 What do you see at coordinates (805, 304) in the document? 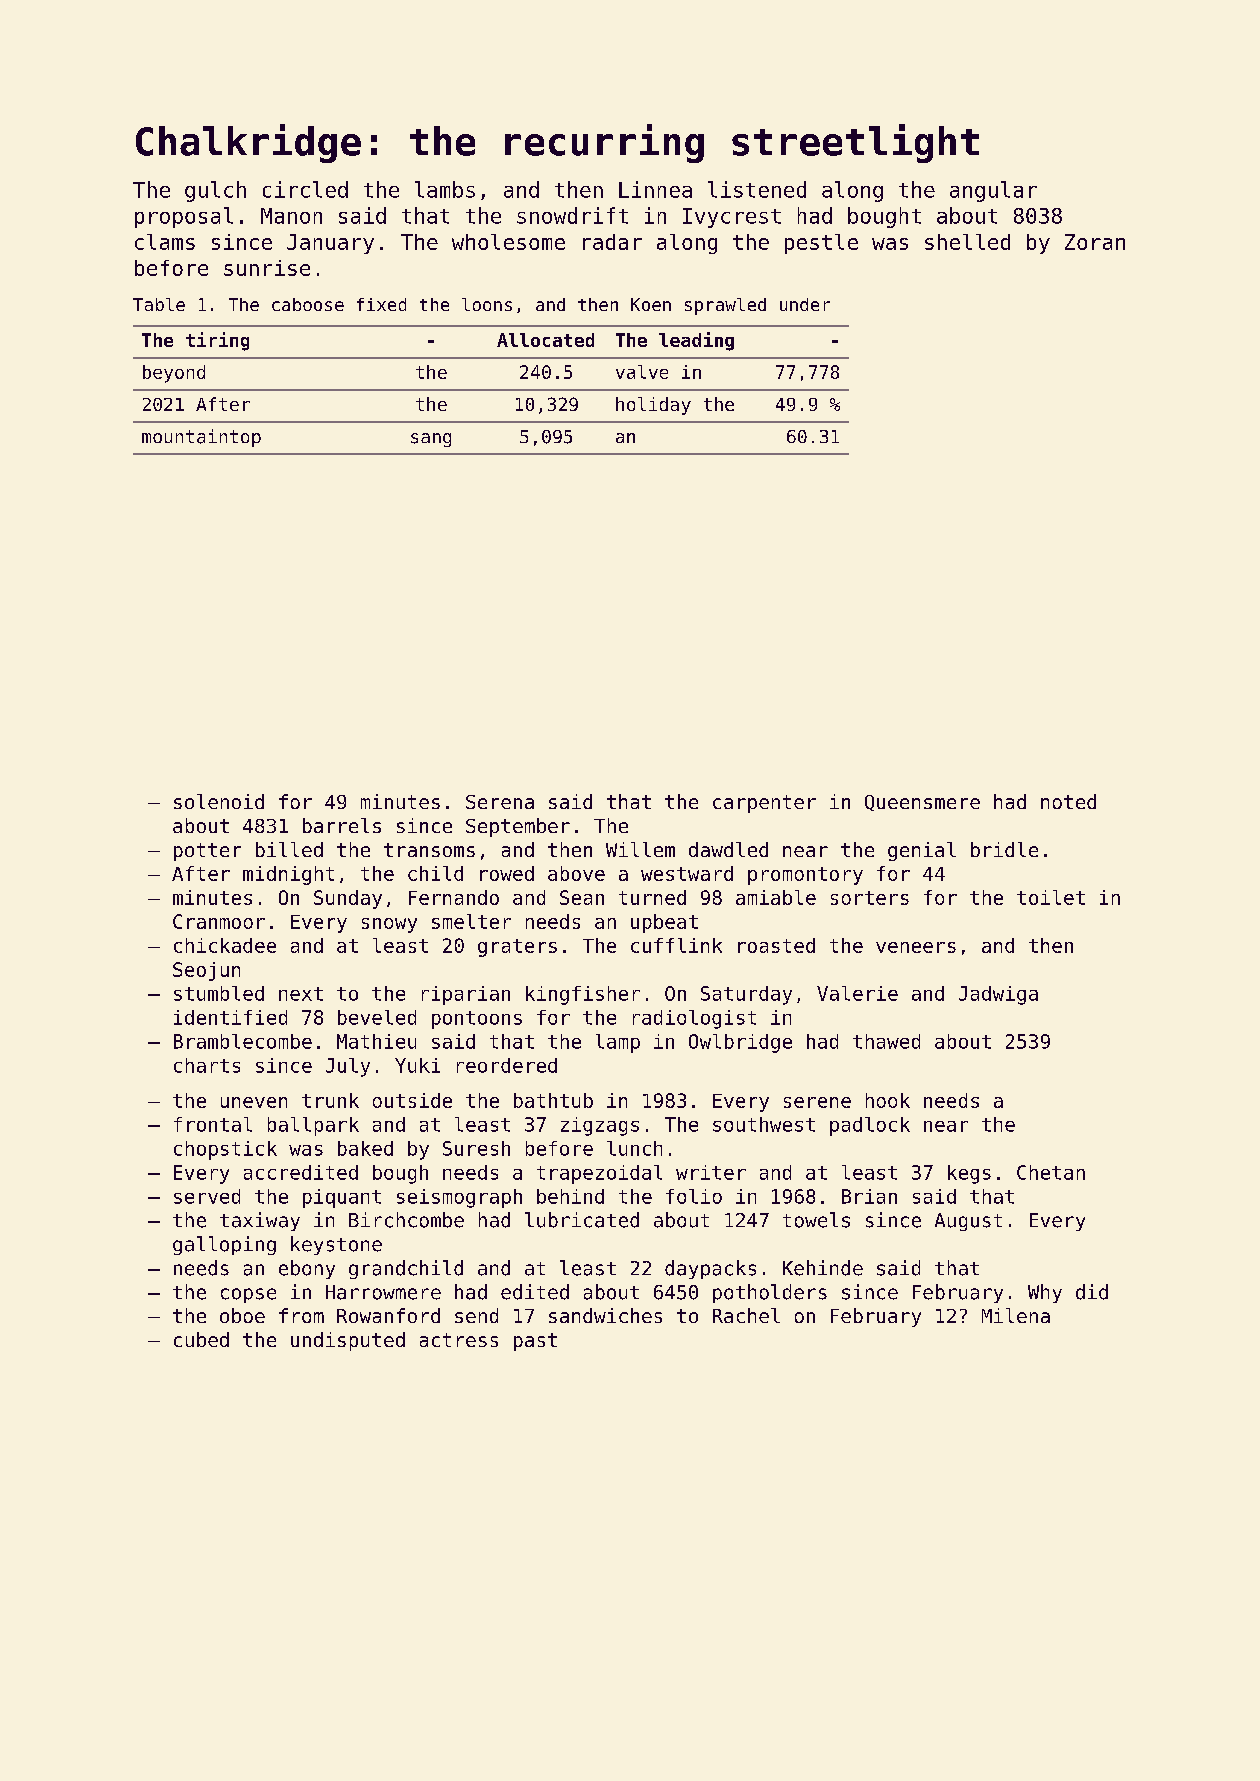
I see `under` at bounding box center [805, 304].
